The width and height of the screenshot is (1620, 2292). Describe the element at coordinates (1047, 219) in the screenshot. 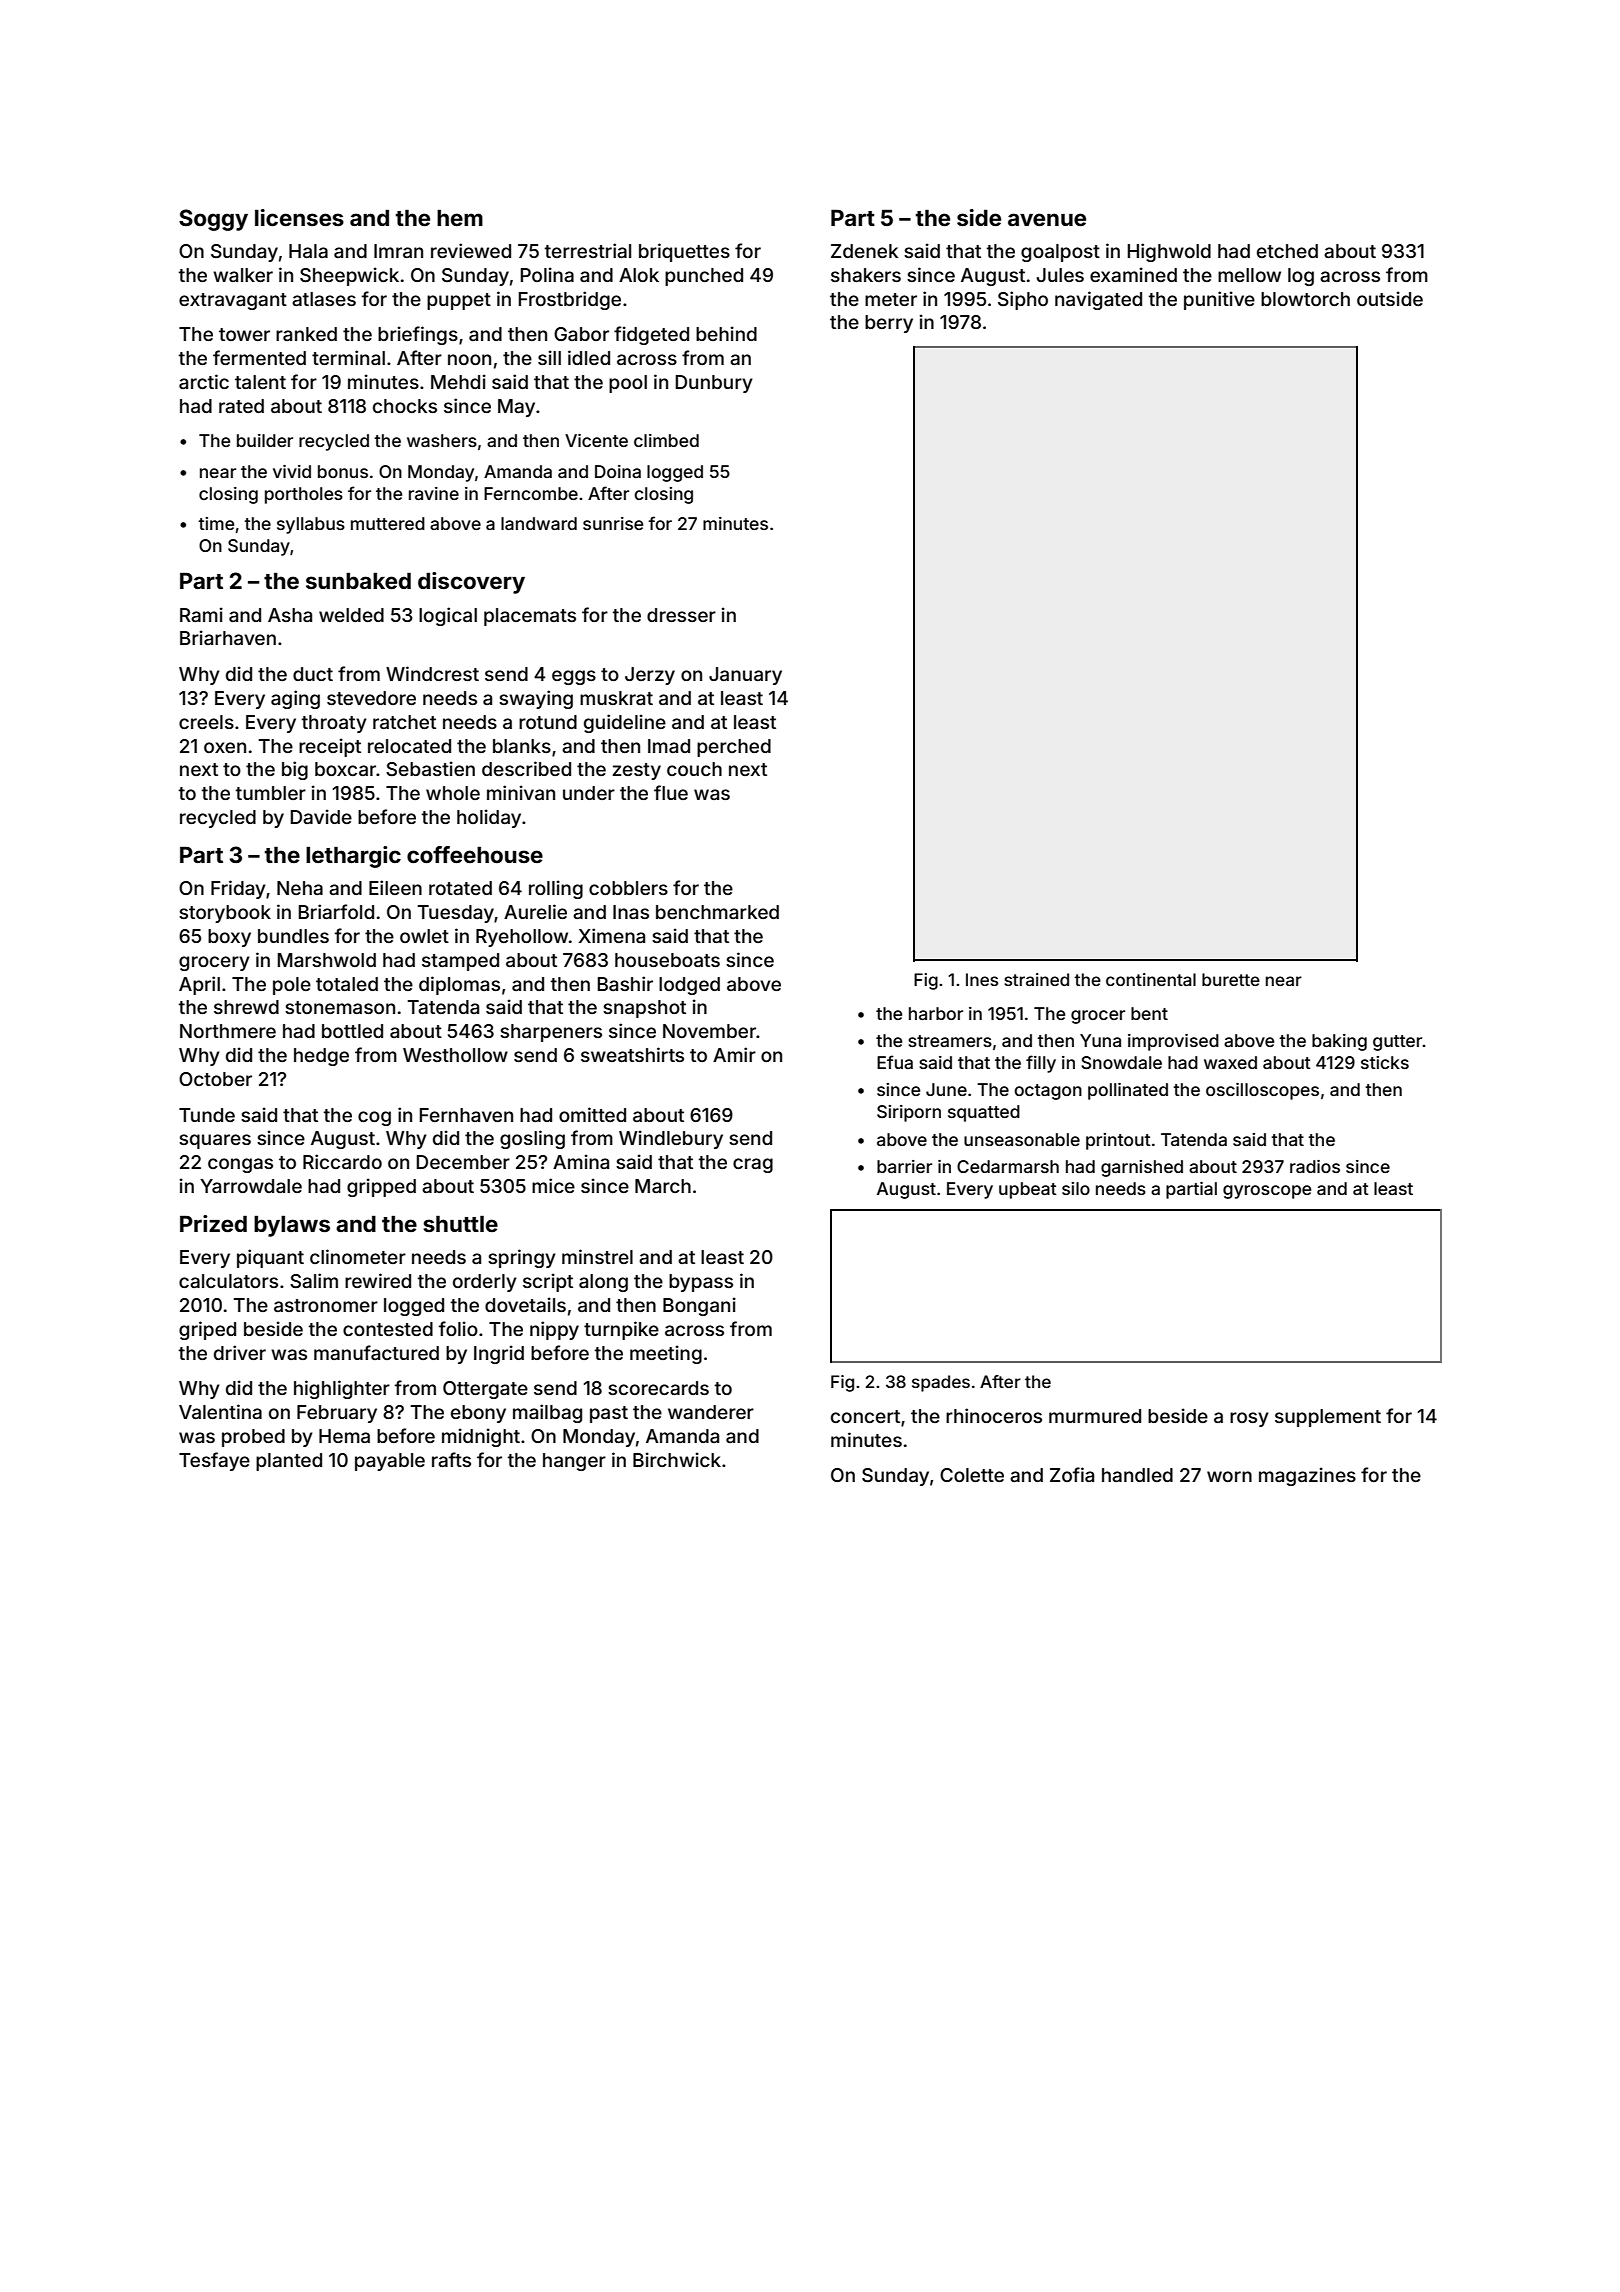

I see `avenue` at that location.
